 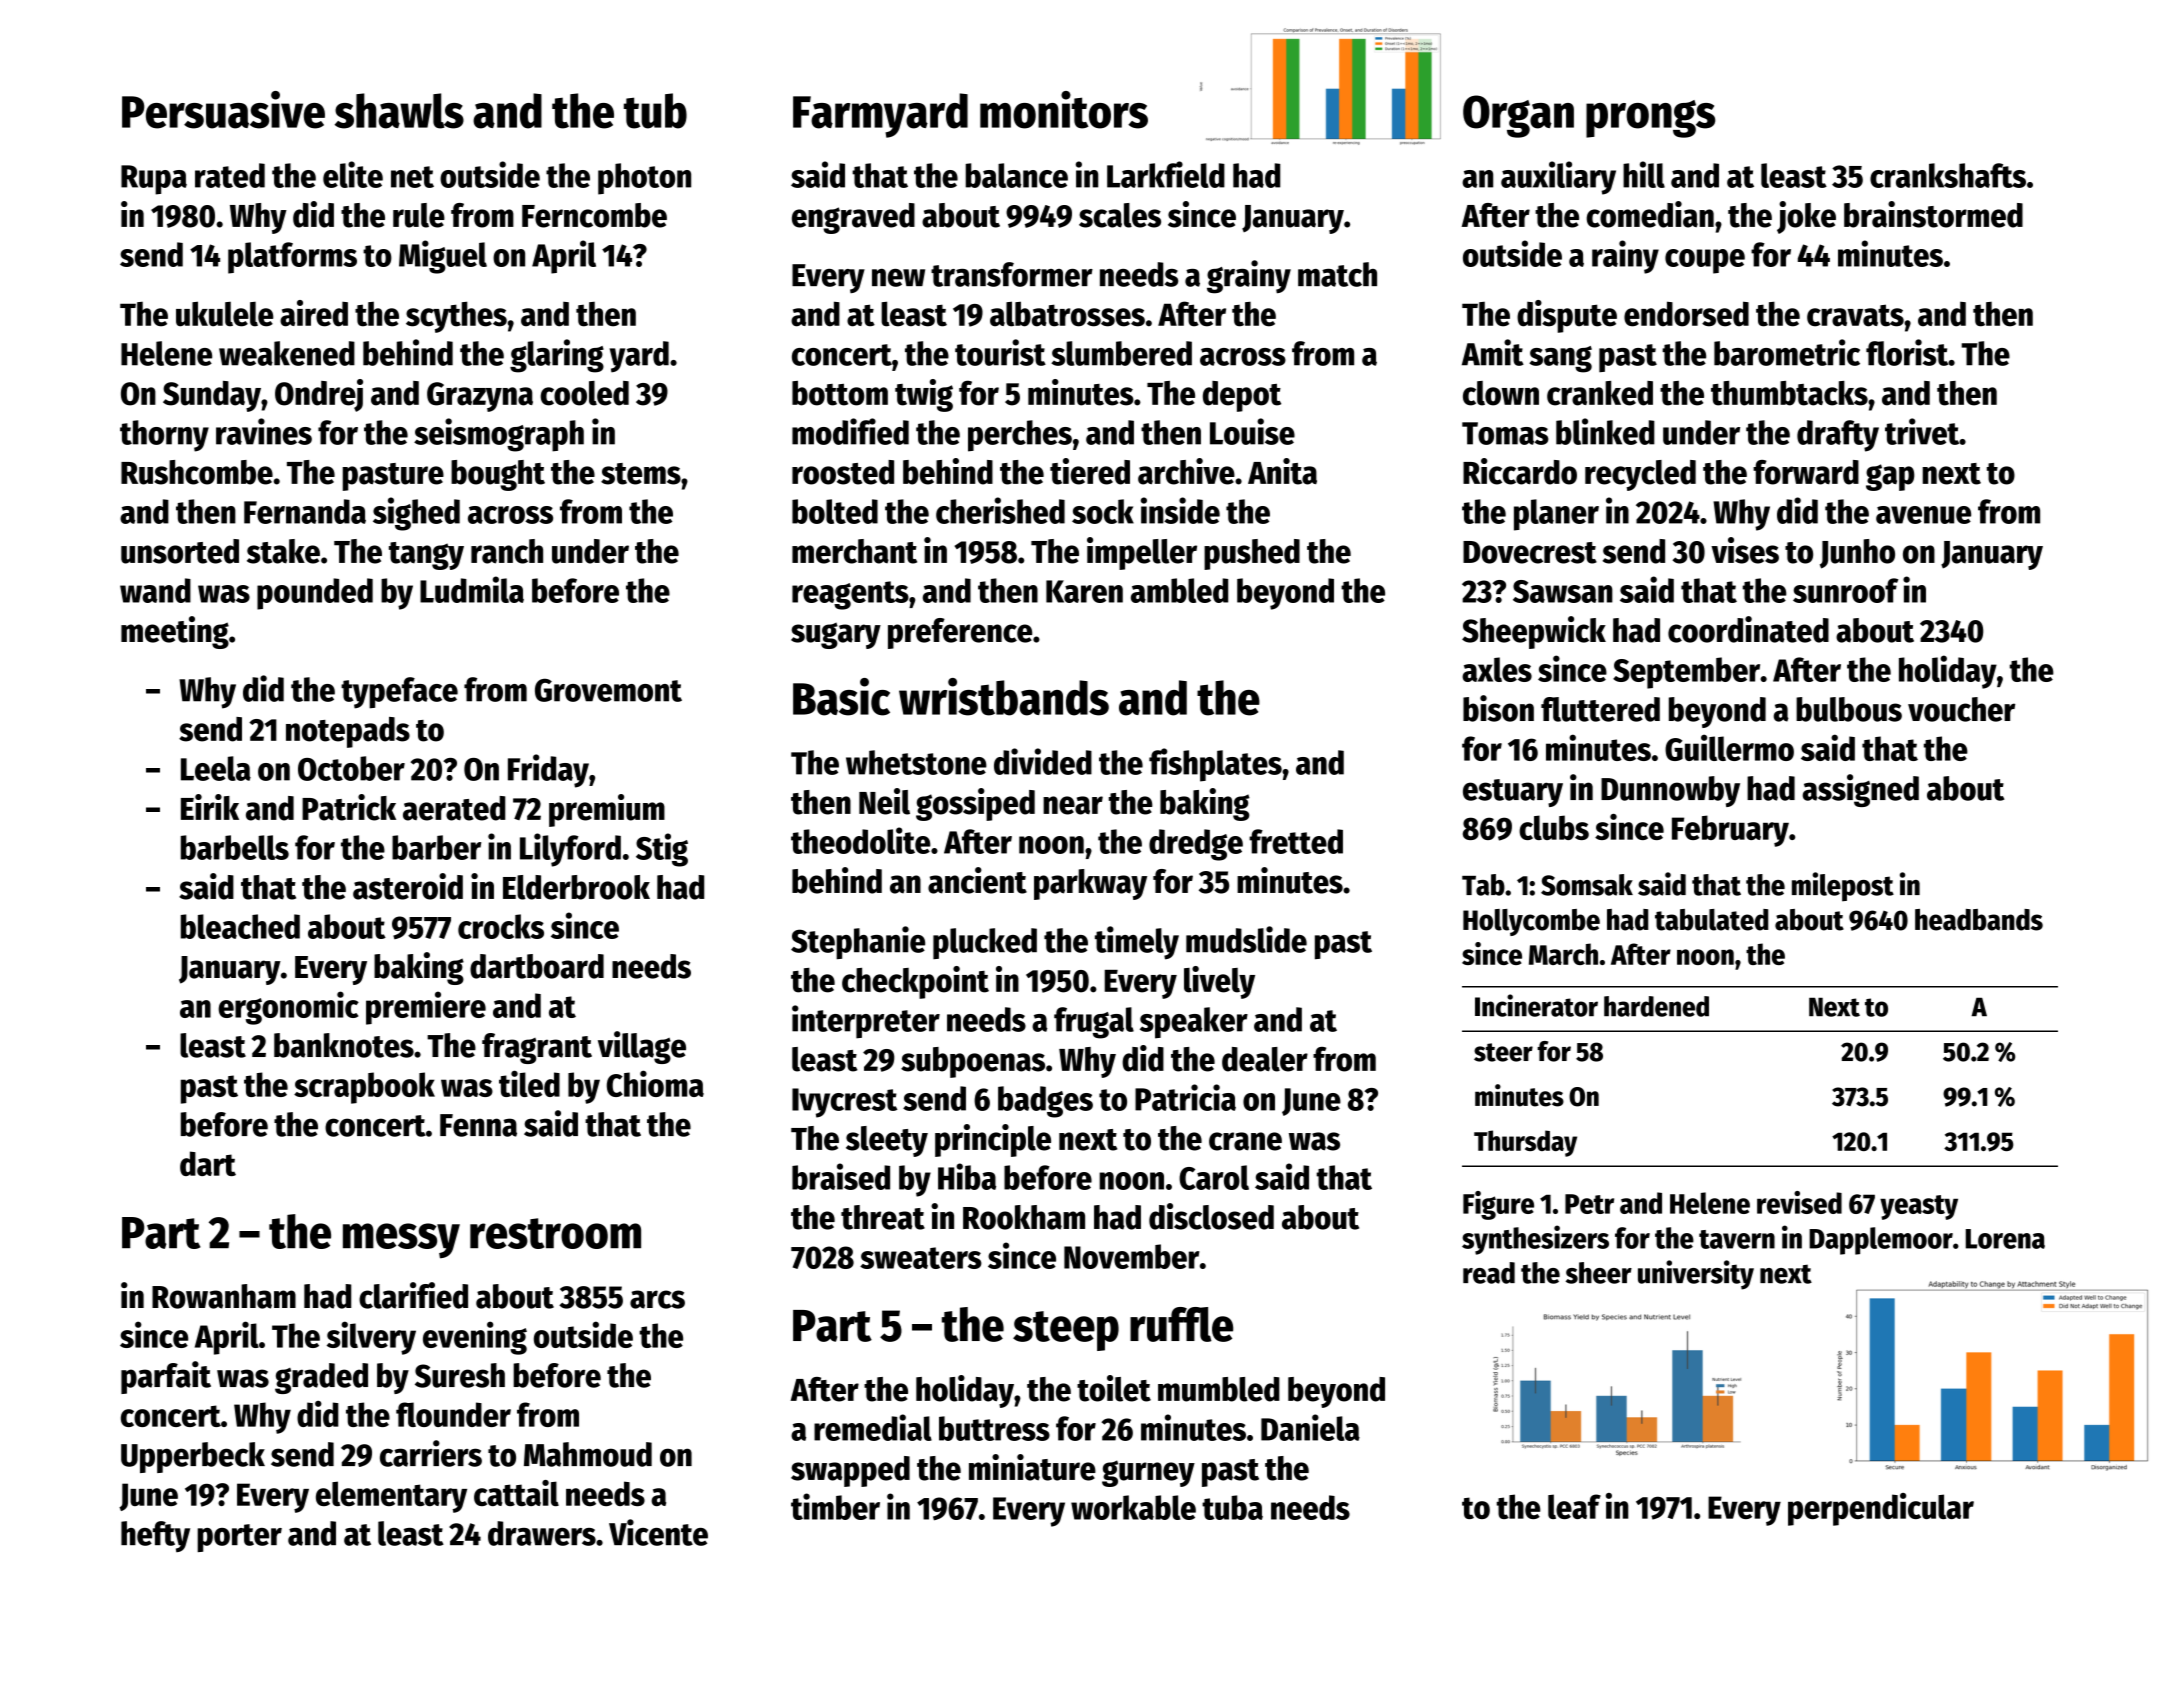 I want to click on Ludmila, so click(x=472, y=589).
